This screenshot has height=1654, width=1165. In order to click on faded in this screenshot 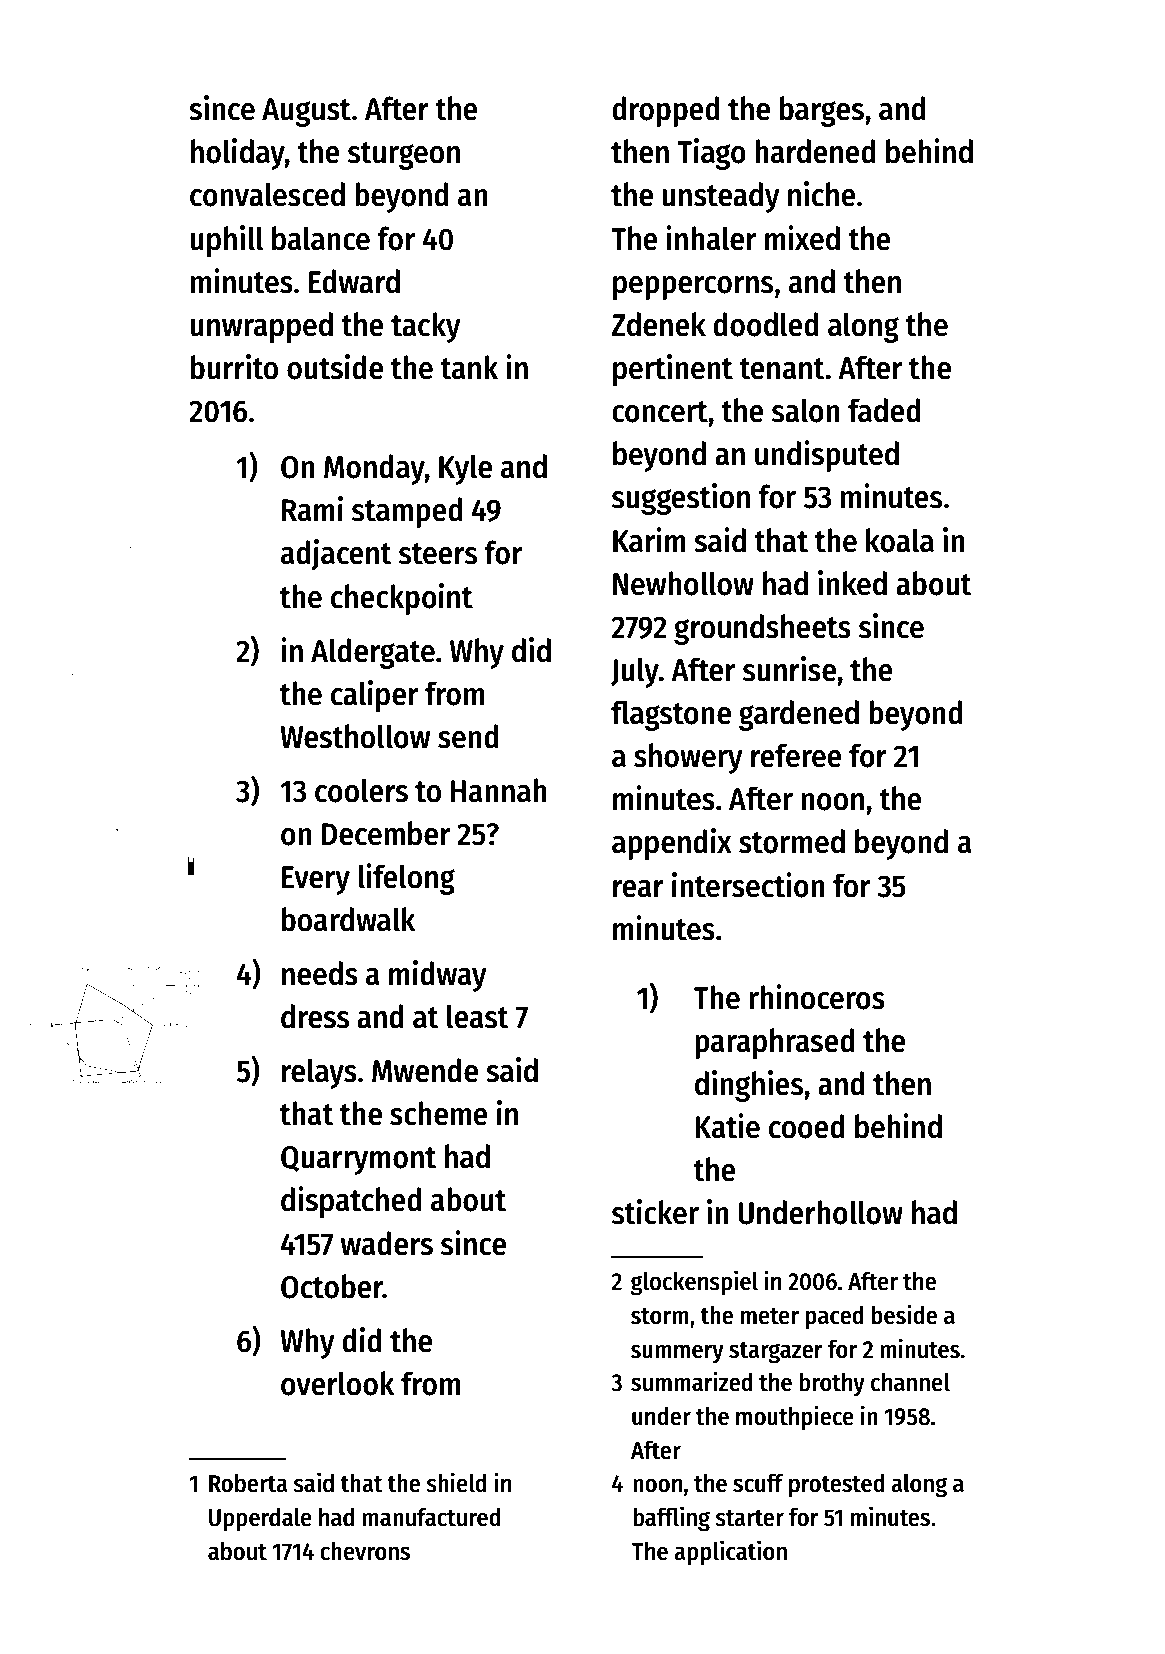, I will do `click(884, 410)`.
